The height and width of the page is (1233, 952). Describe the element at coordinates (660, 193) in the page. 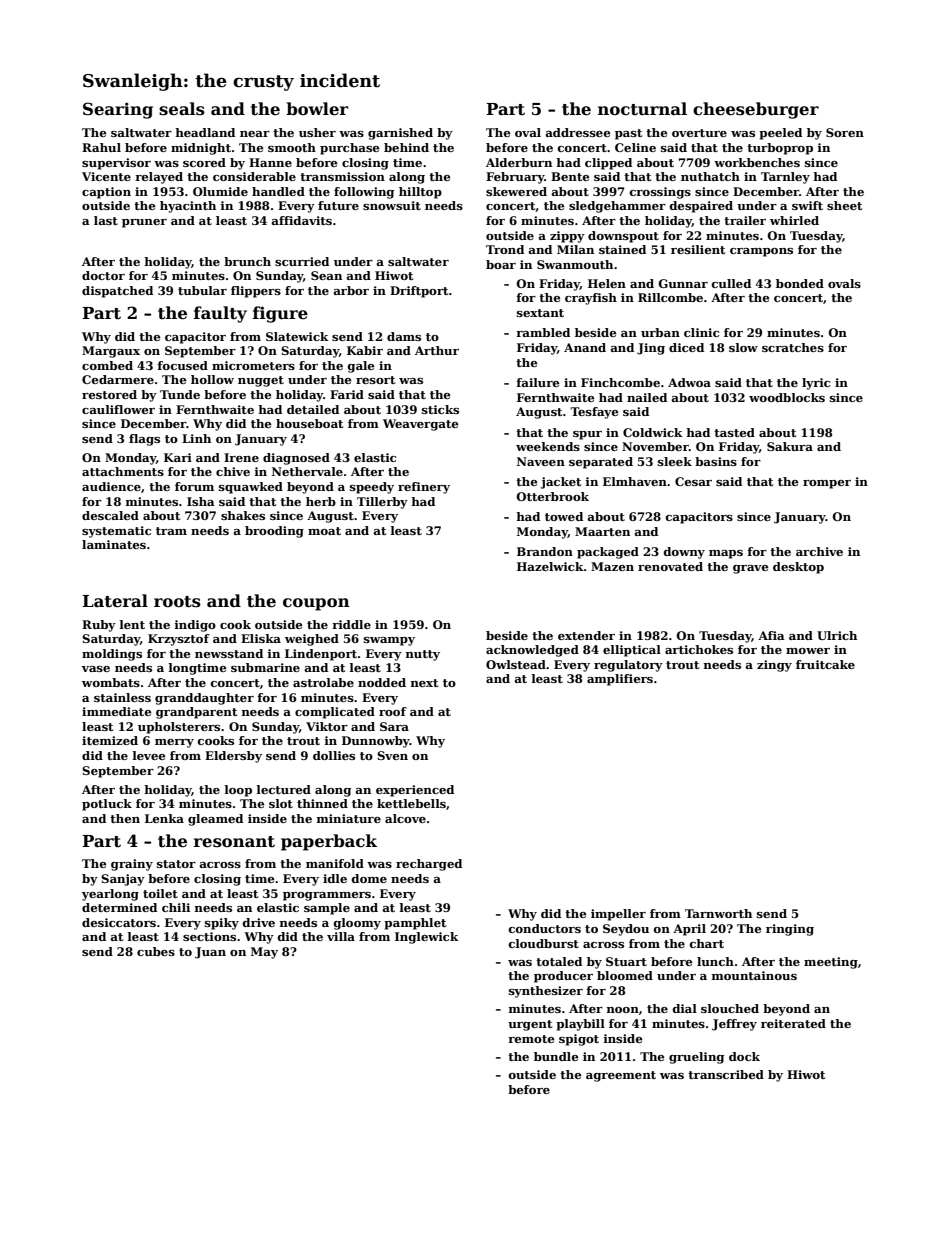

I see `crossings` at that location.
